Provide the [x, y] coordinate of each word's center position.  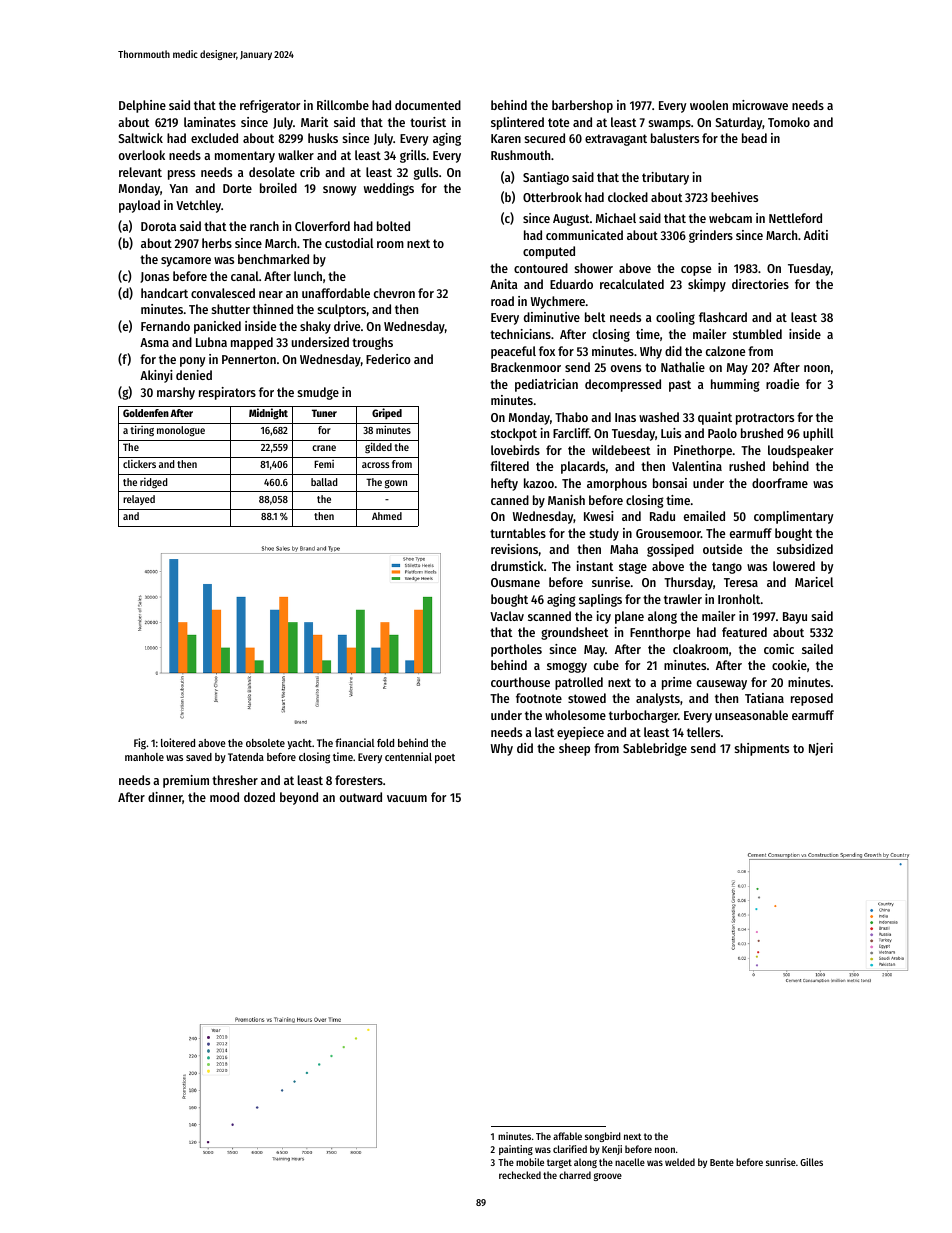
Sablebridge [655, 749]
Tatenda [246, 757]
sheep [574, 749]
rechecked [520, 1175]
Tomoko [789, 122]
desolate [272, 172]
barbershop [582, 106]
